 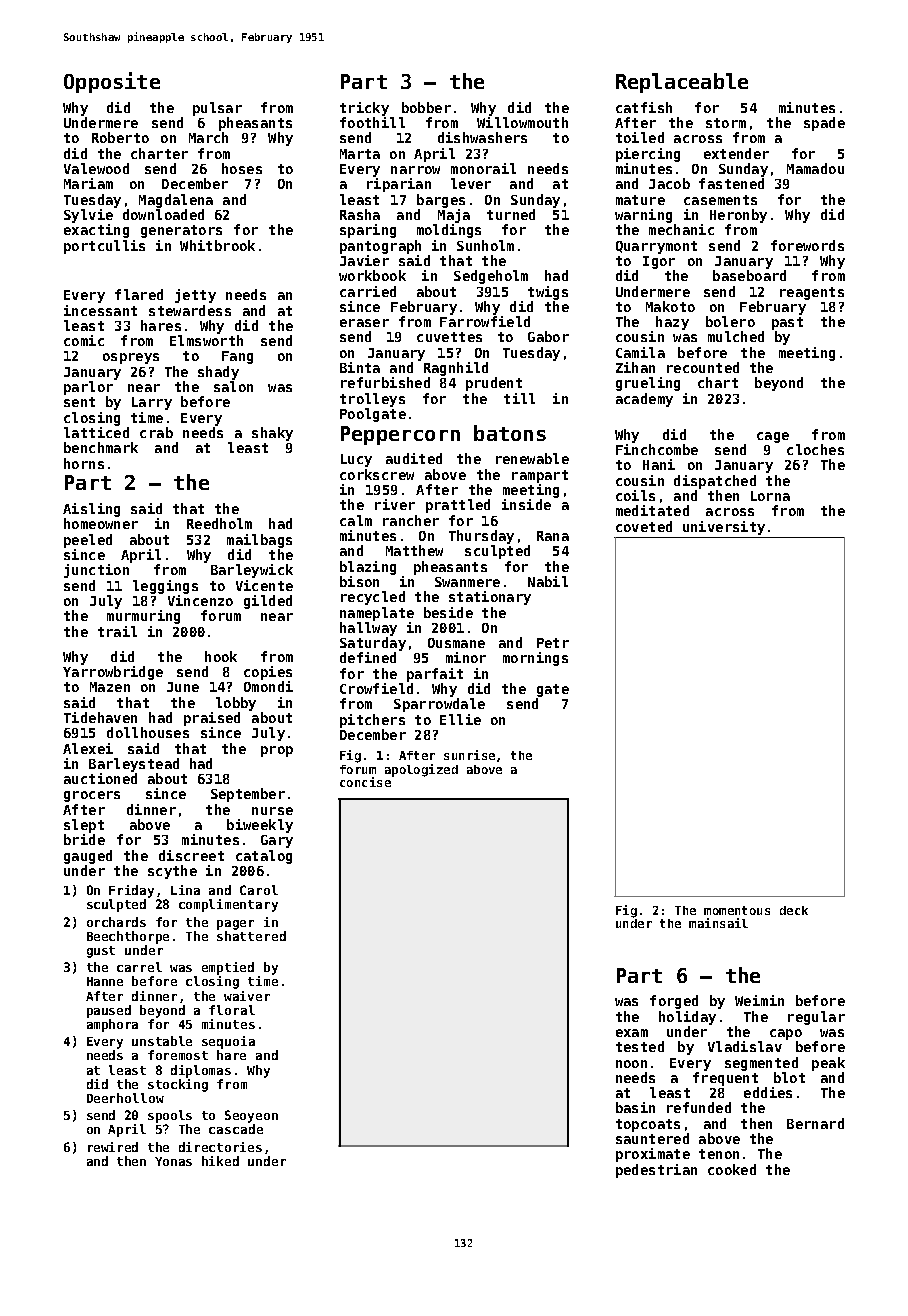 What do you see at coordinates (173, 1161) in the screenshot?
I see `Yonas` at bounding box center [173, 1161].
